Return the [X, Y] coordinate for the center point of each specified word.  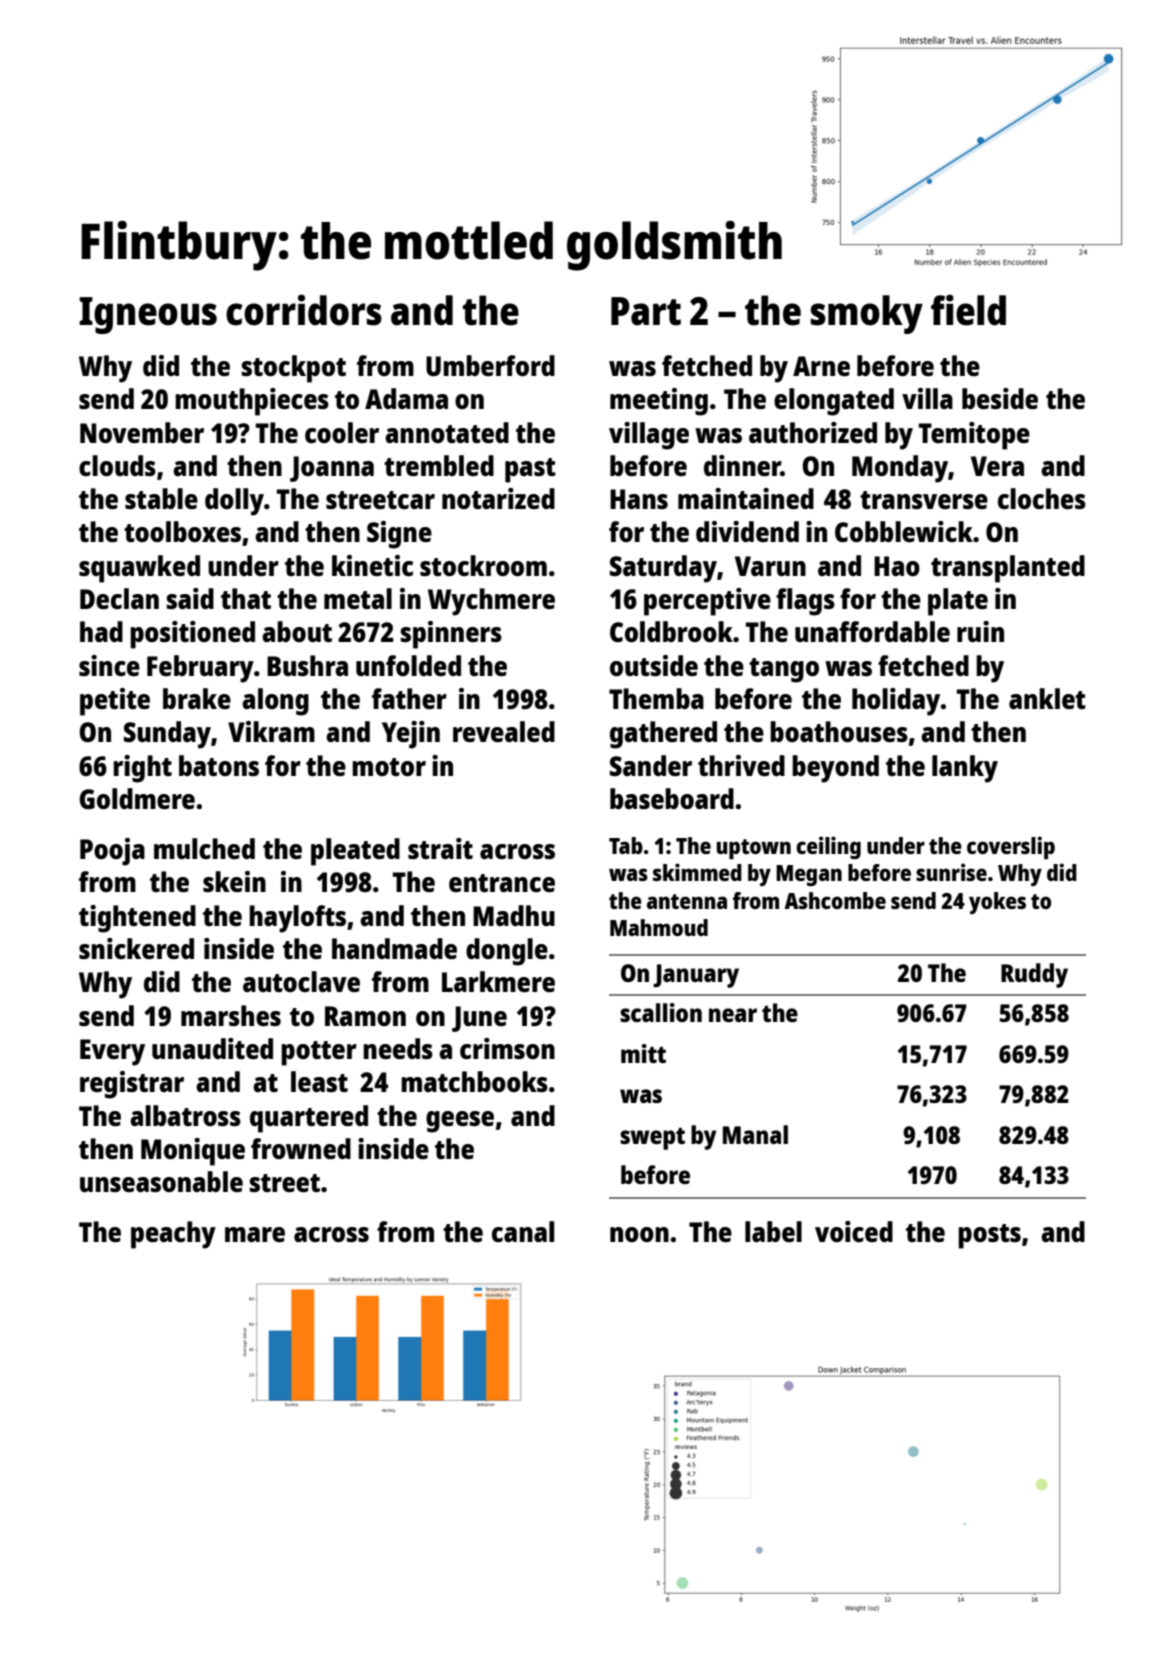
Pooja [112, 852]
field [968, 310]
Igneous [148, 315]
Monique [193, 1152]
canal [523, 1231]
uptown [754, 849]
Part [646, 311]
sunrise [951, 872]
